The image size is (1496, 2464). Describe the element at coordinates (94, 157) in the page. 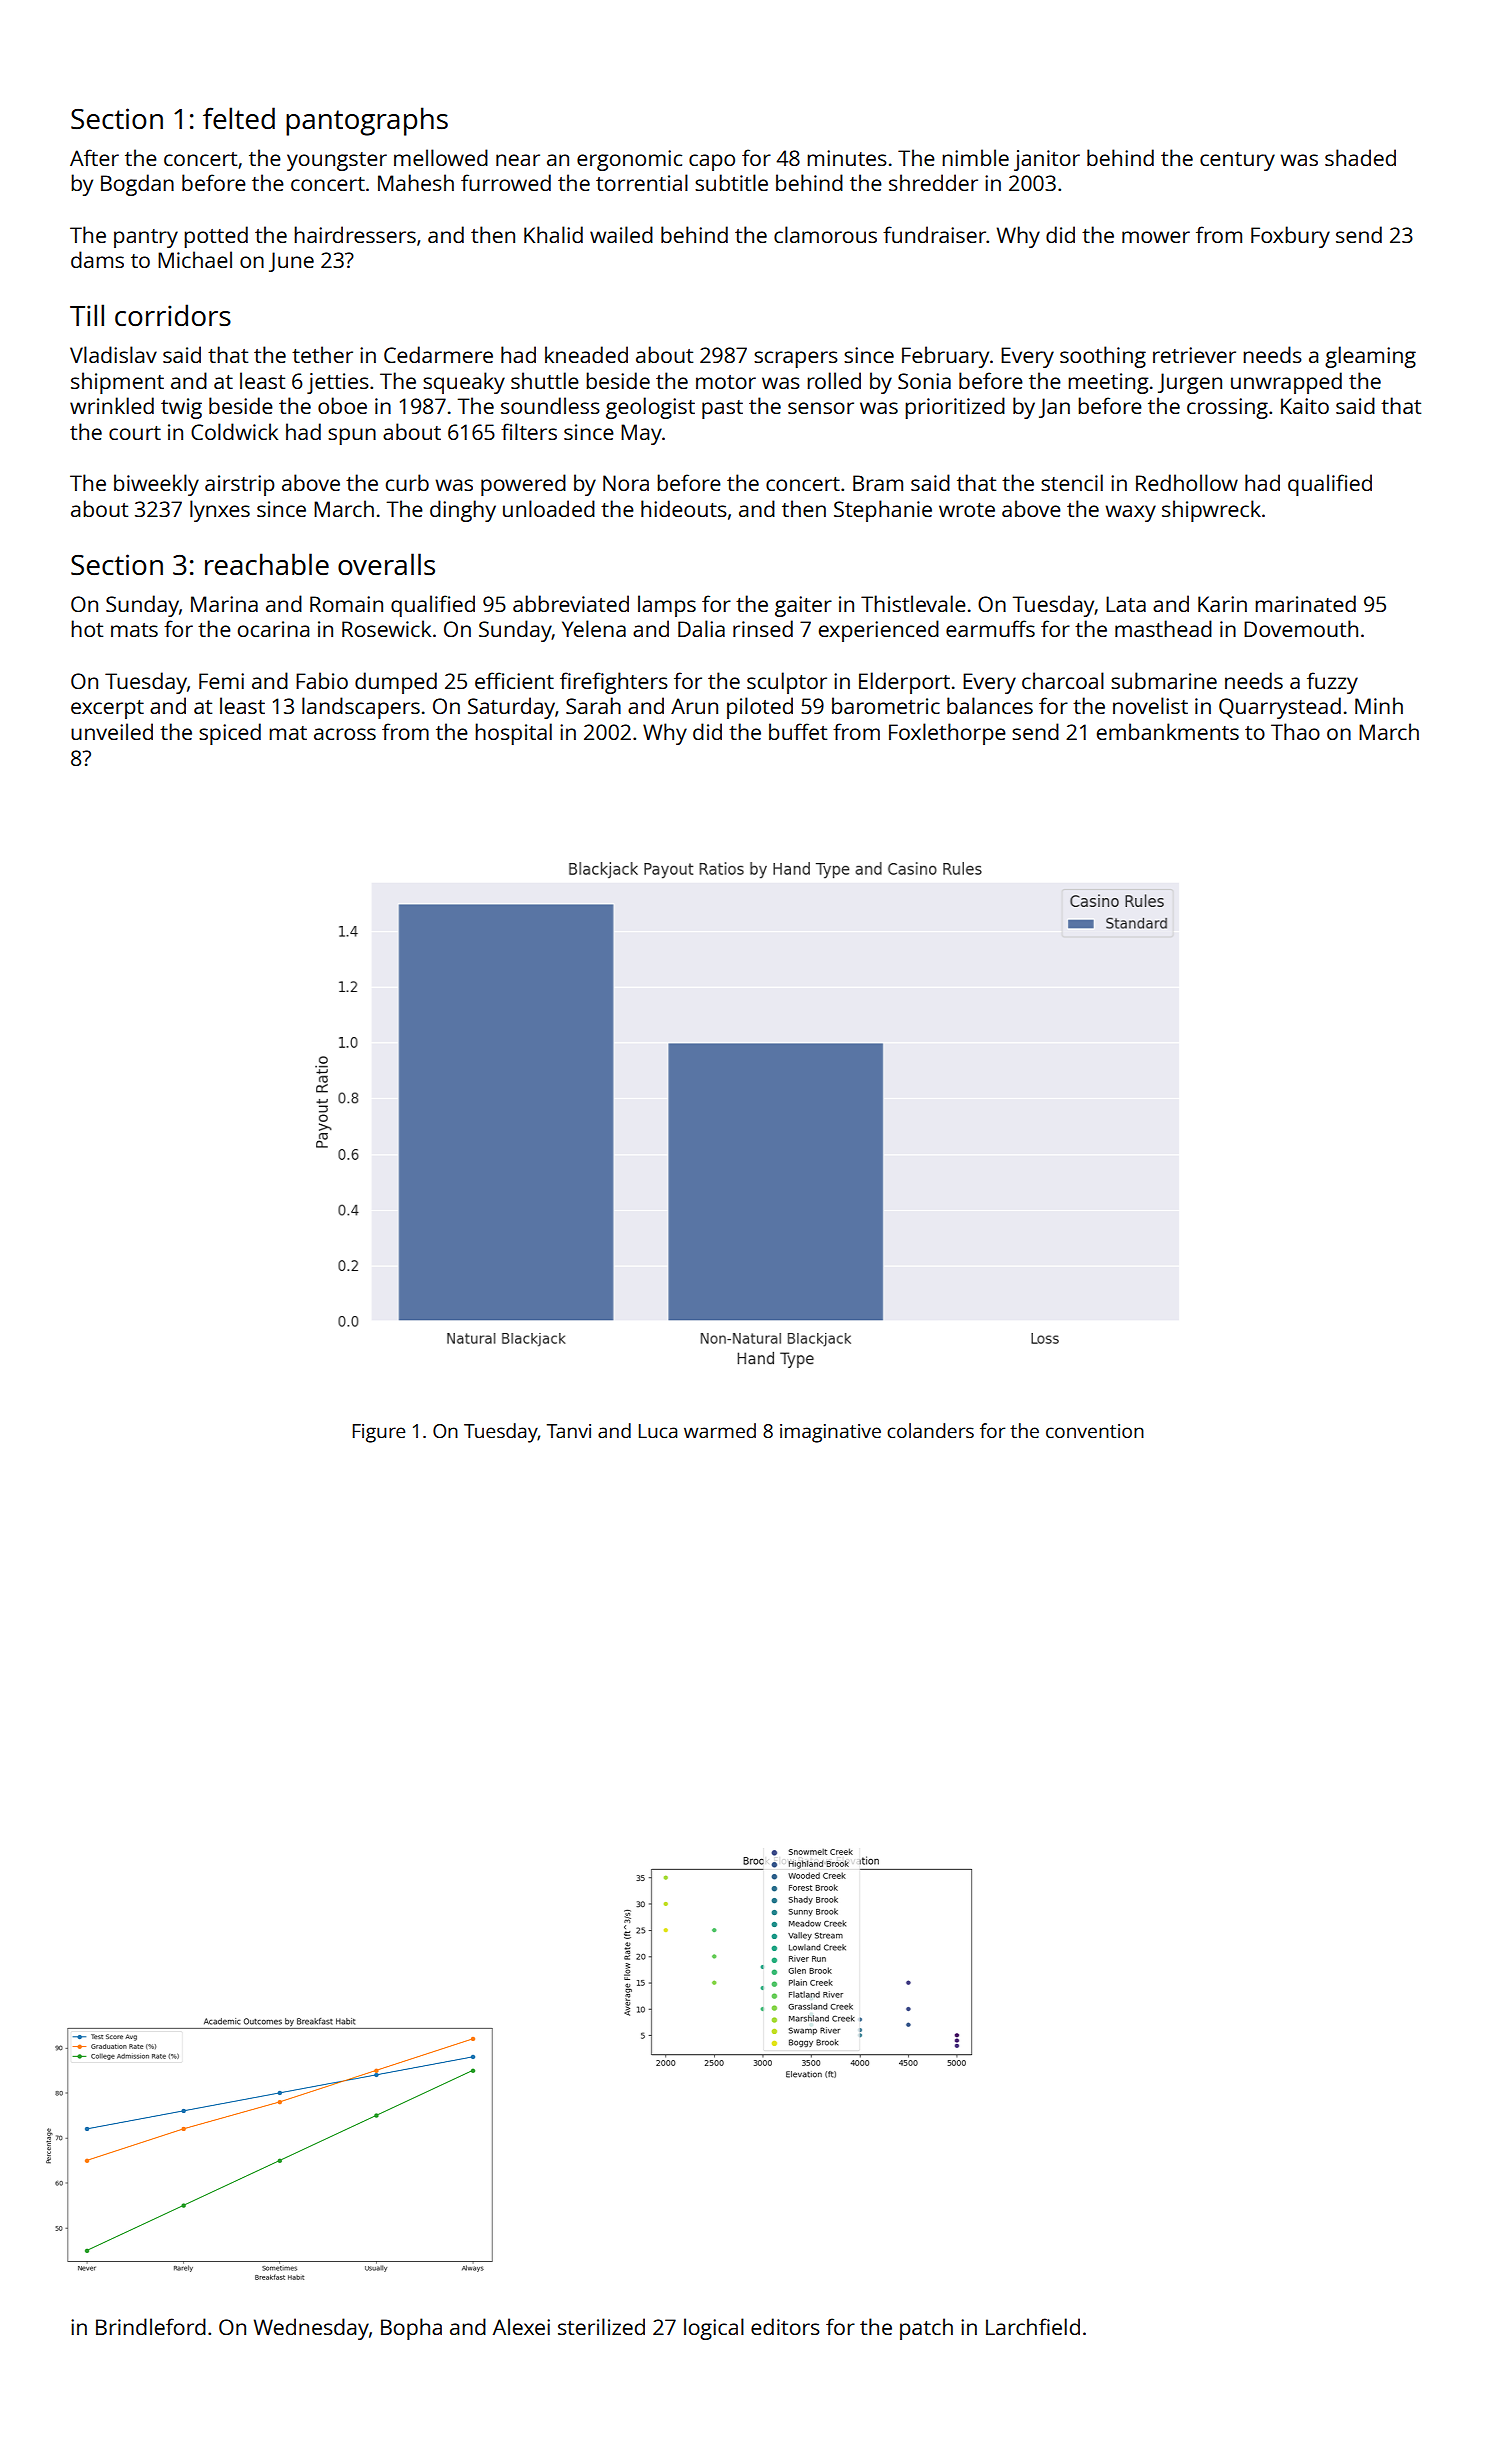

I see `After` at that location.
